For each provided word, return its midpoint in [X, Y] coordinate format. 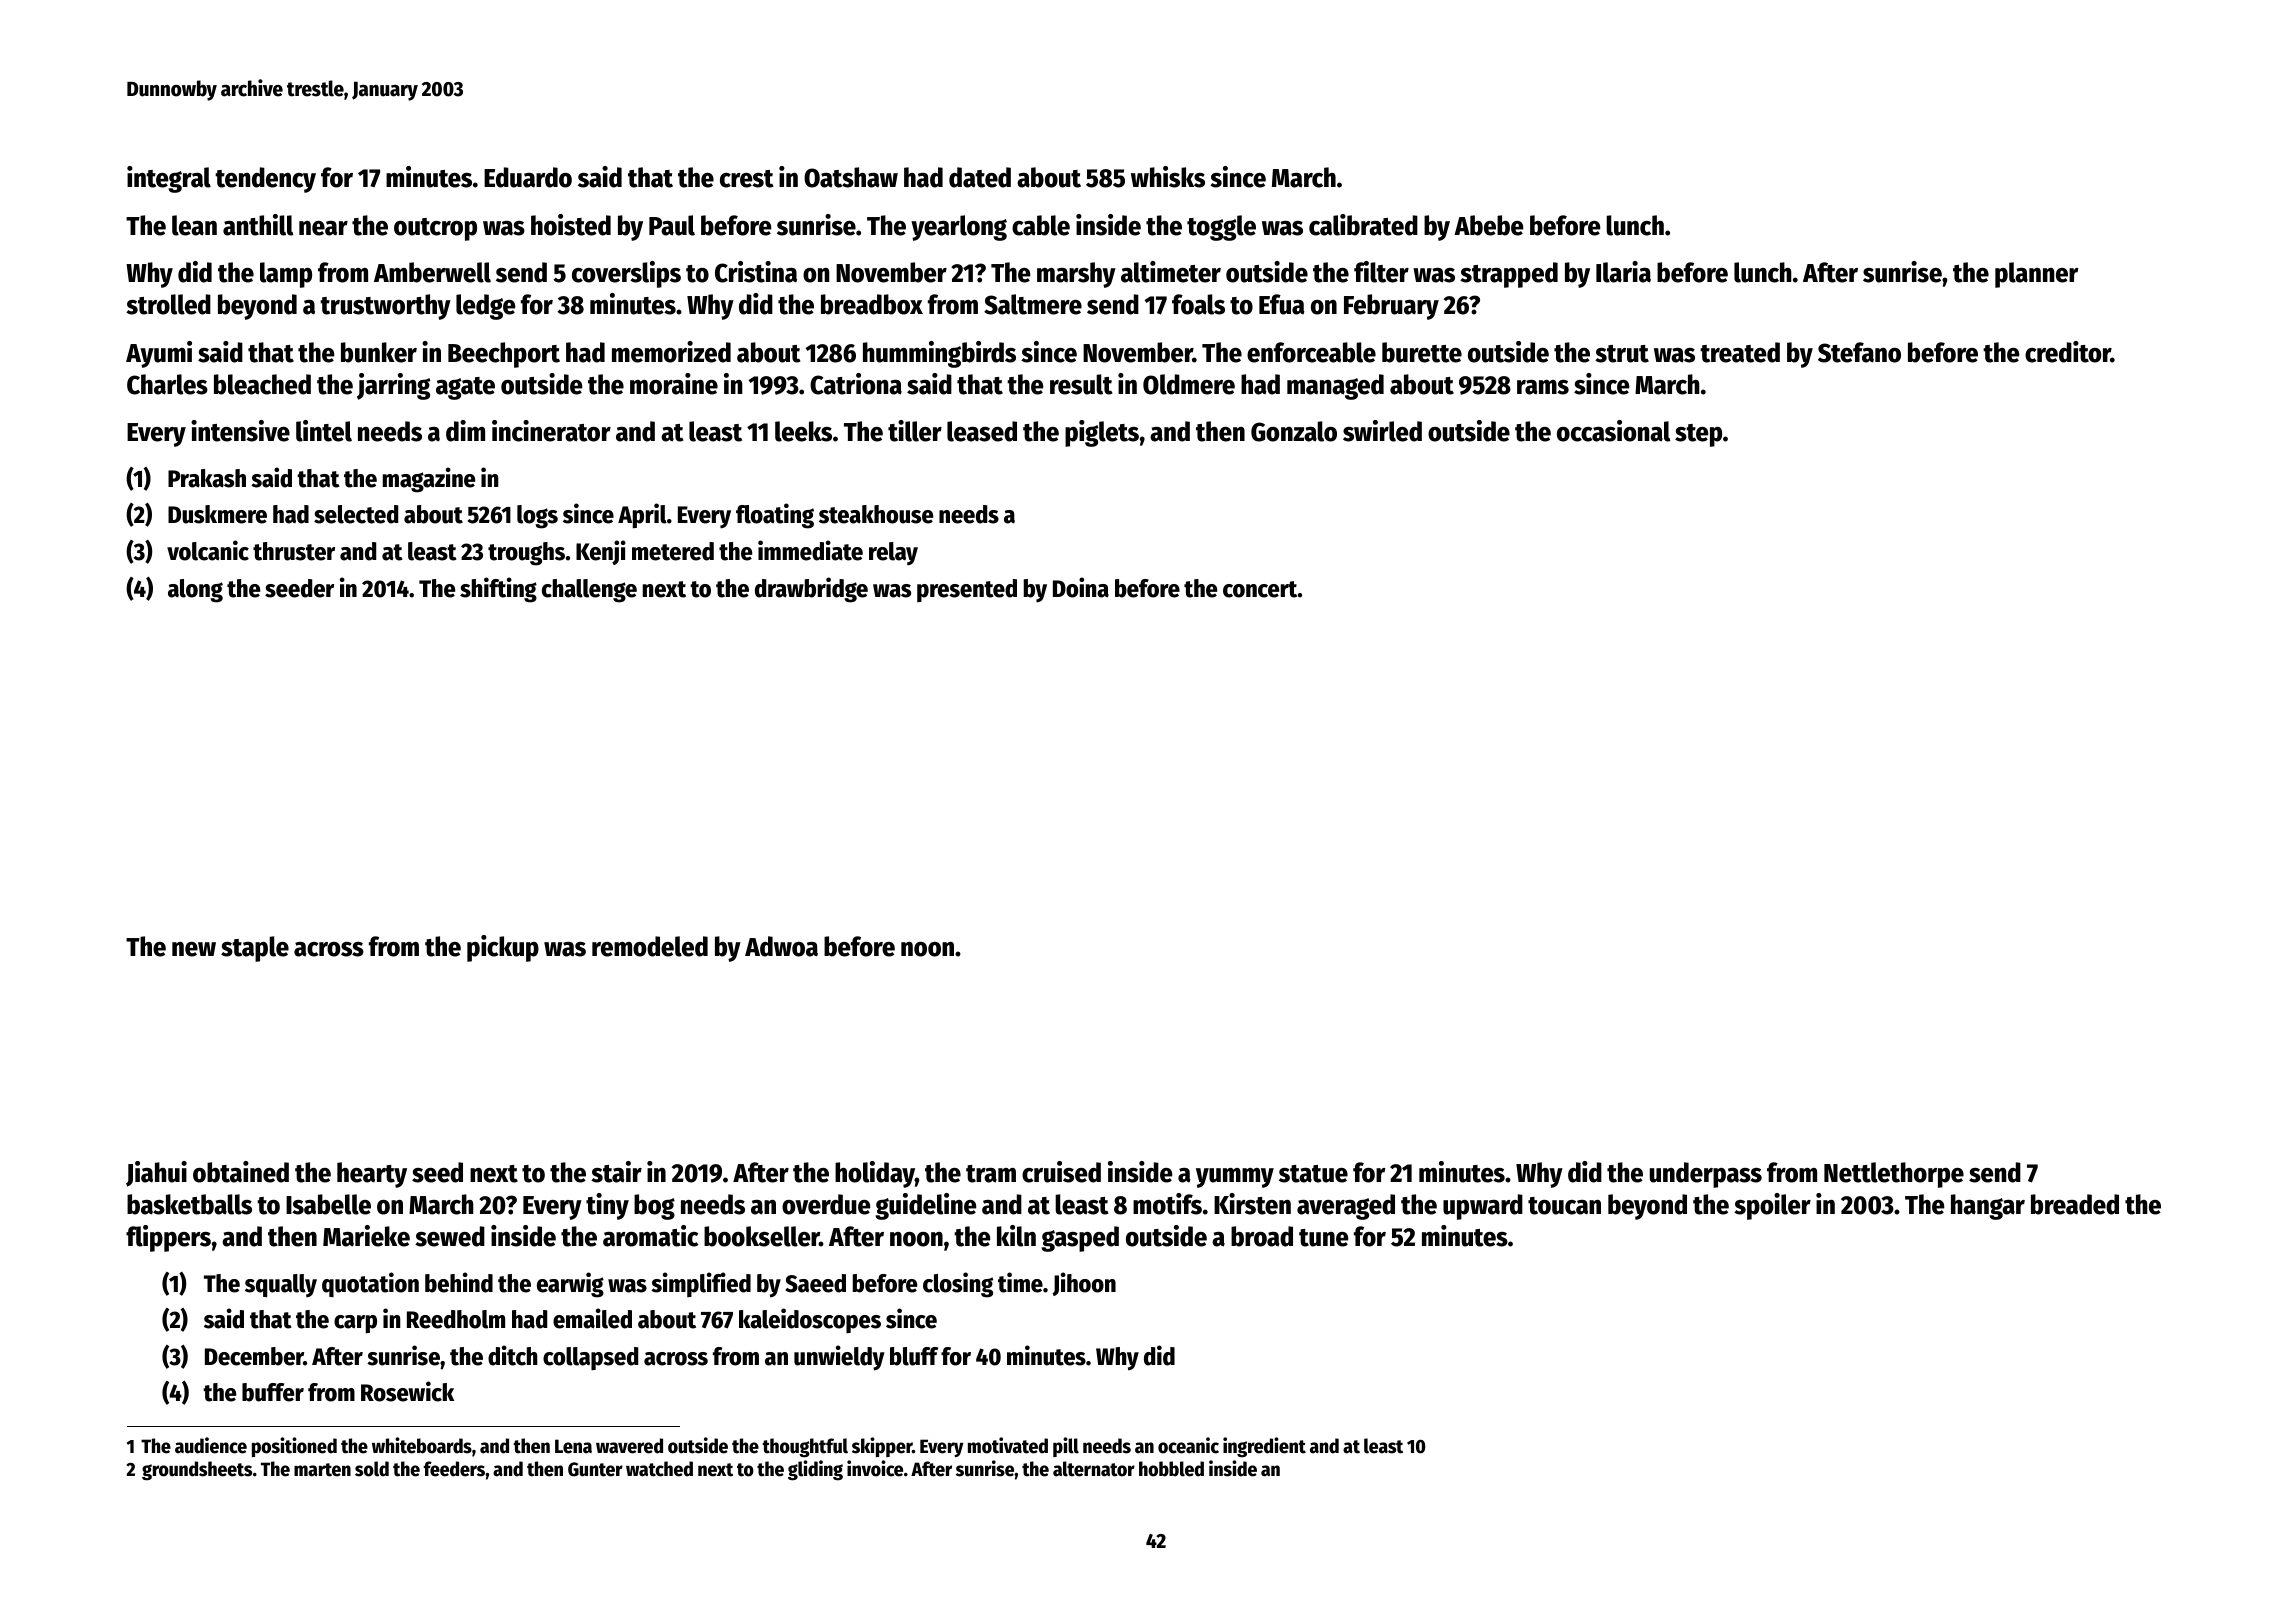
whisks [1168, 177]
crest [747, 179]
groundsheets [197, 1471]
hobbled [1171, 1469]
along [195, 591]
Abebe [1489, 225]
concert [1260, 589]
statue [1313, 1174]
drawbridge [811, 590]
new [194, 949]
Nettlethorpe [1894, 1175]
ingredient [1264, 1447]
